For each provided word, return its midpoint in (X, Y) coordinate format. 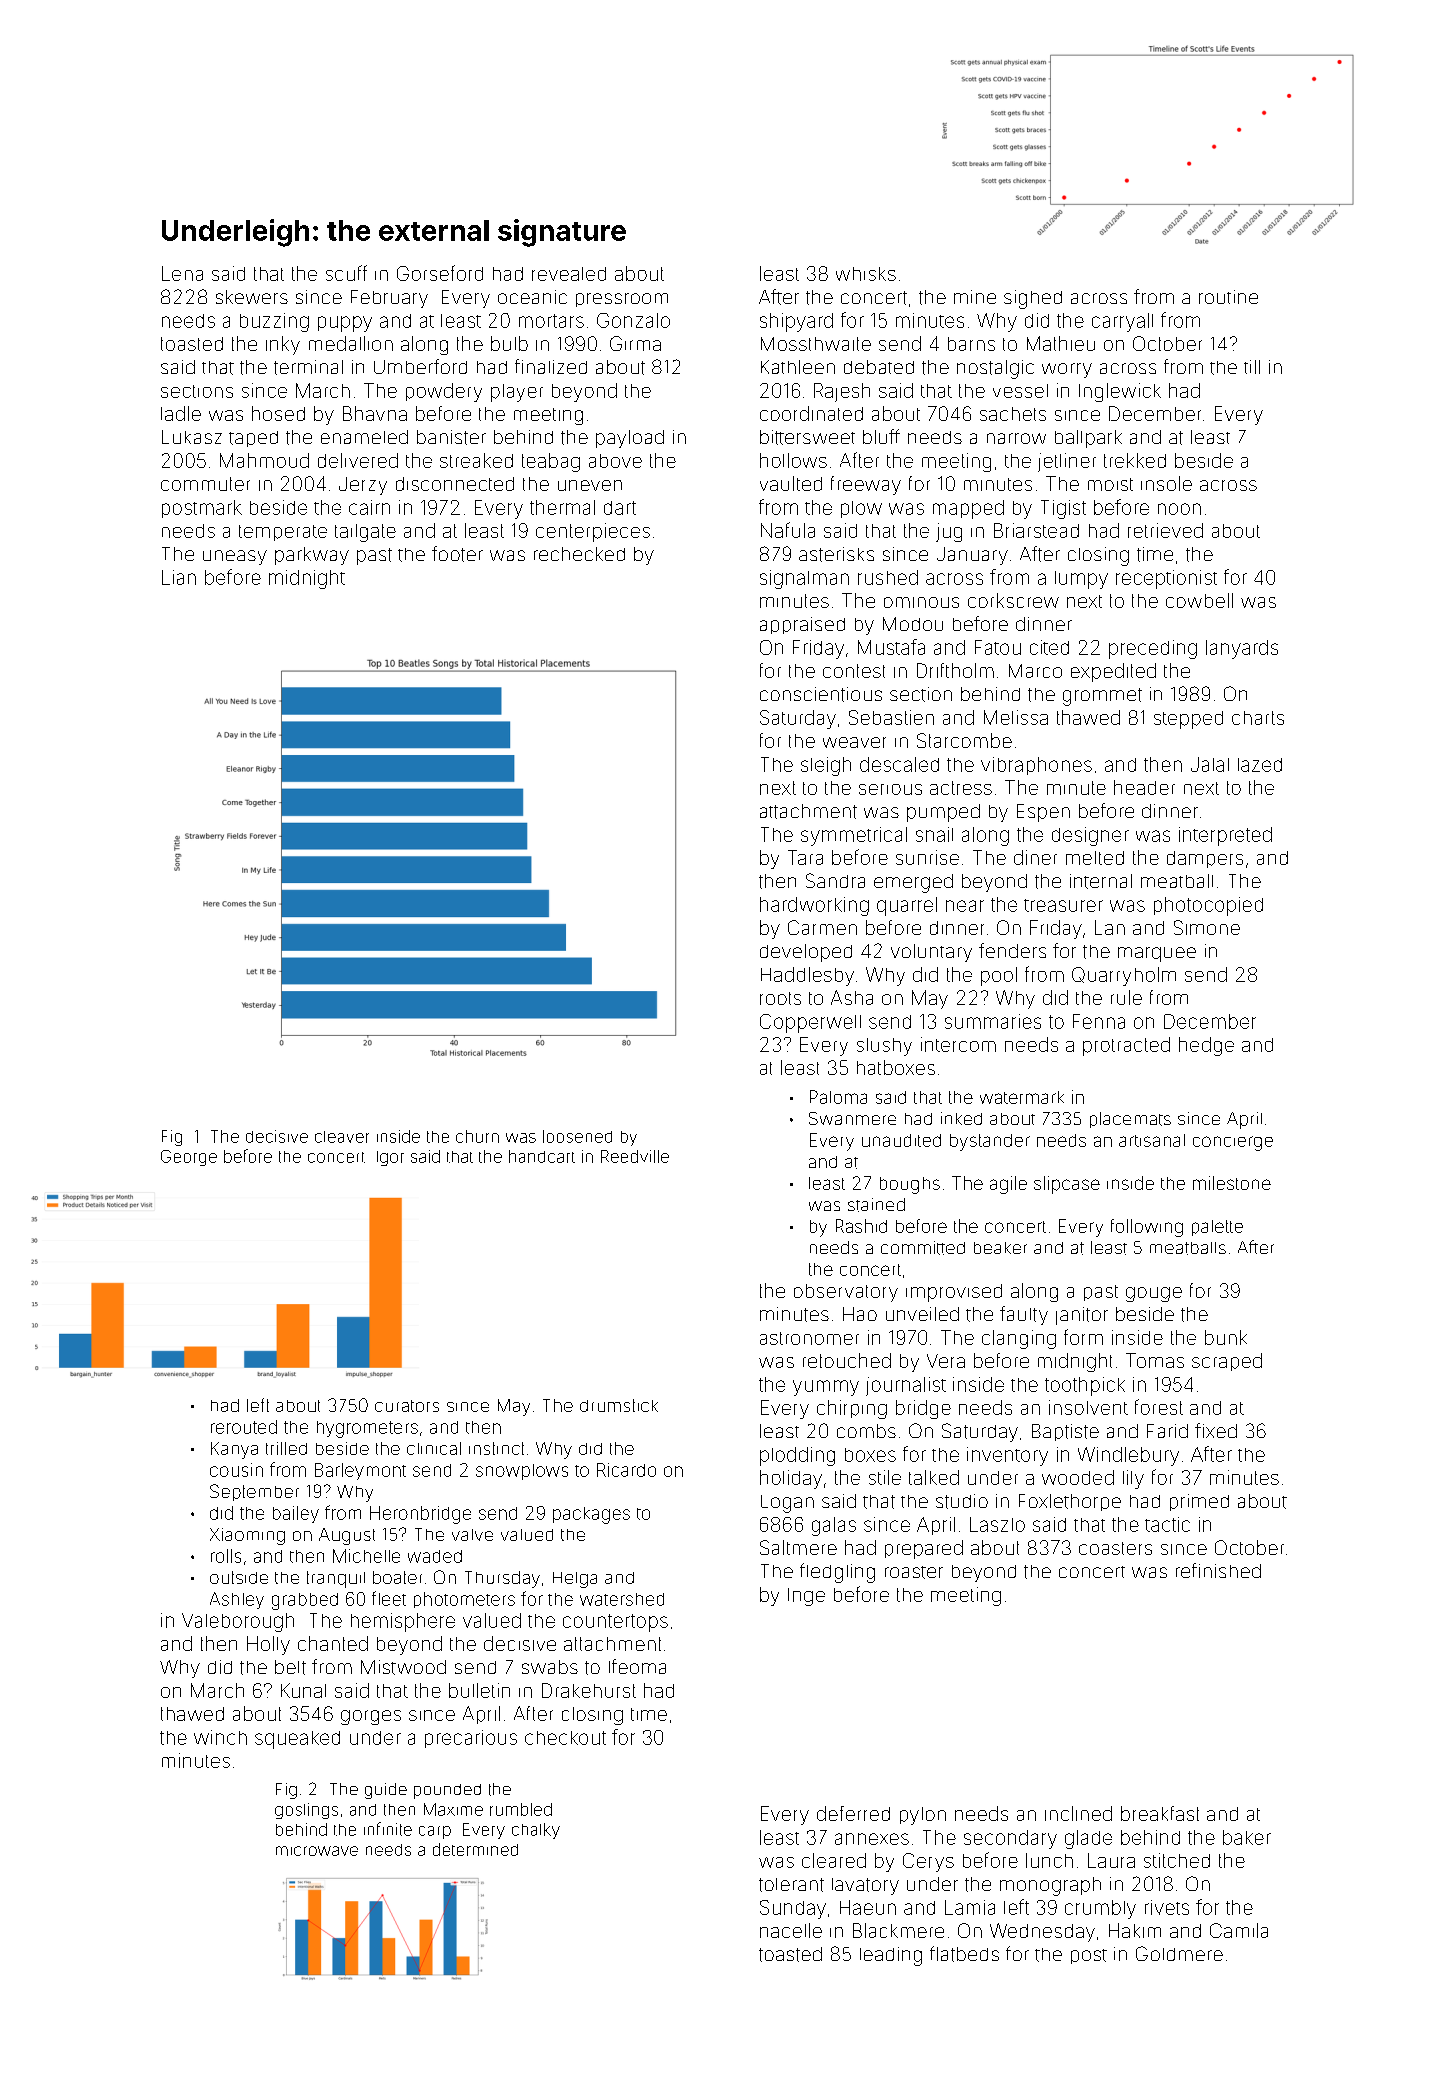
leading (891, 1956)
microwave (317, 1851)
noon (1179, 509)
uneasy (235, 557)
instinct (496, 1448)
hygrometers (367, 1429)
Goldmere (1179, 1953)
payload (630, 439)
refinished (1218, 1570)
